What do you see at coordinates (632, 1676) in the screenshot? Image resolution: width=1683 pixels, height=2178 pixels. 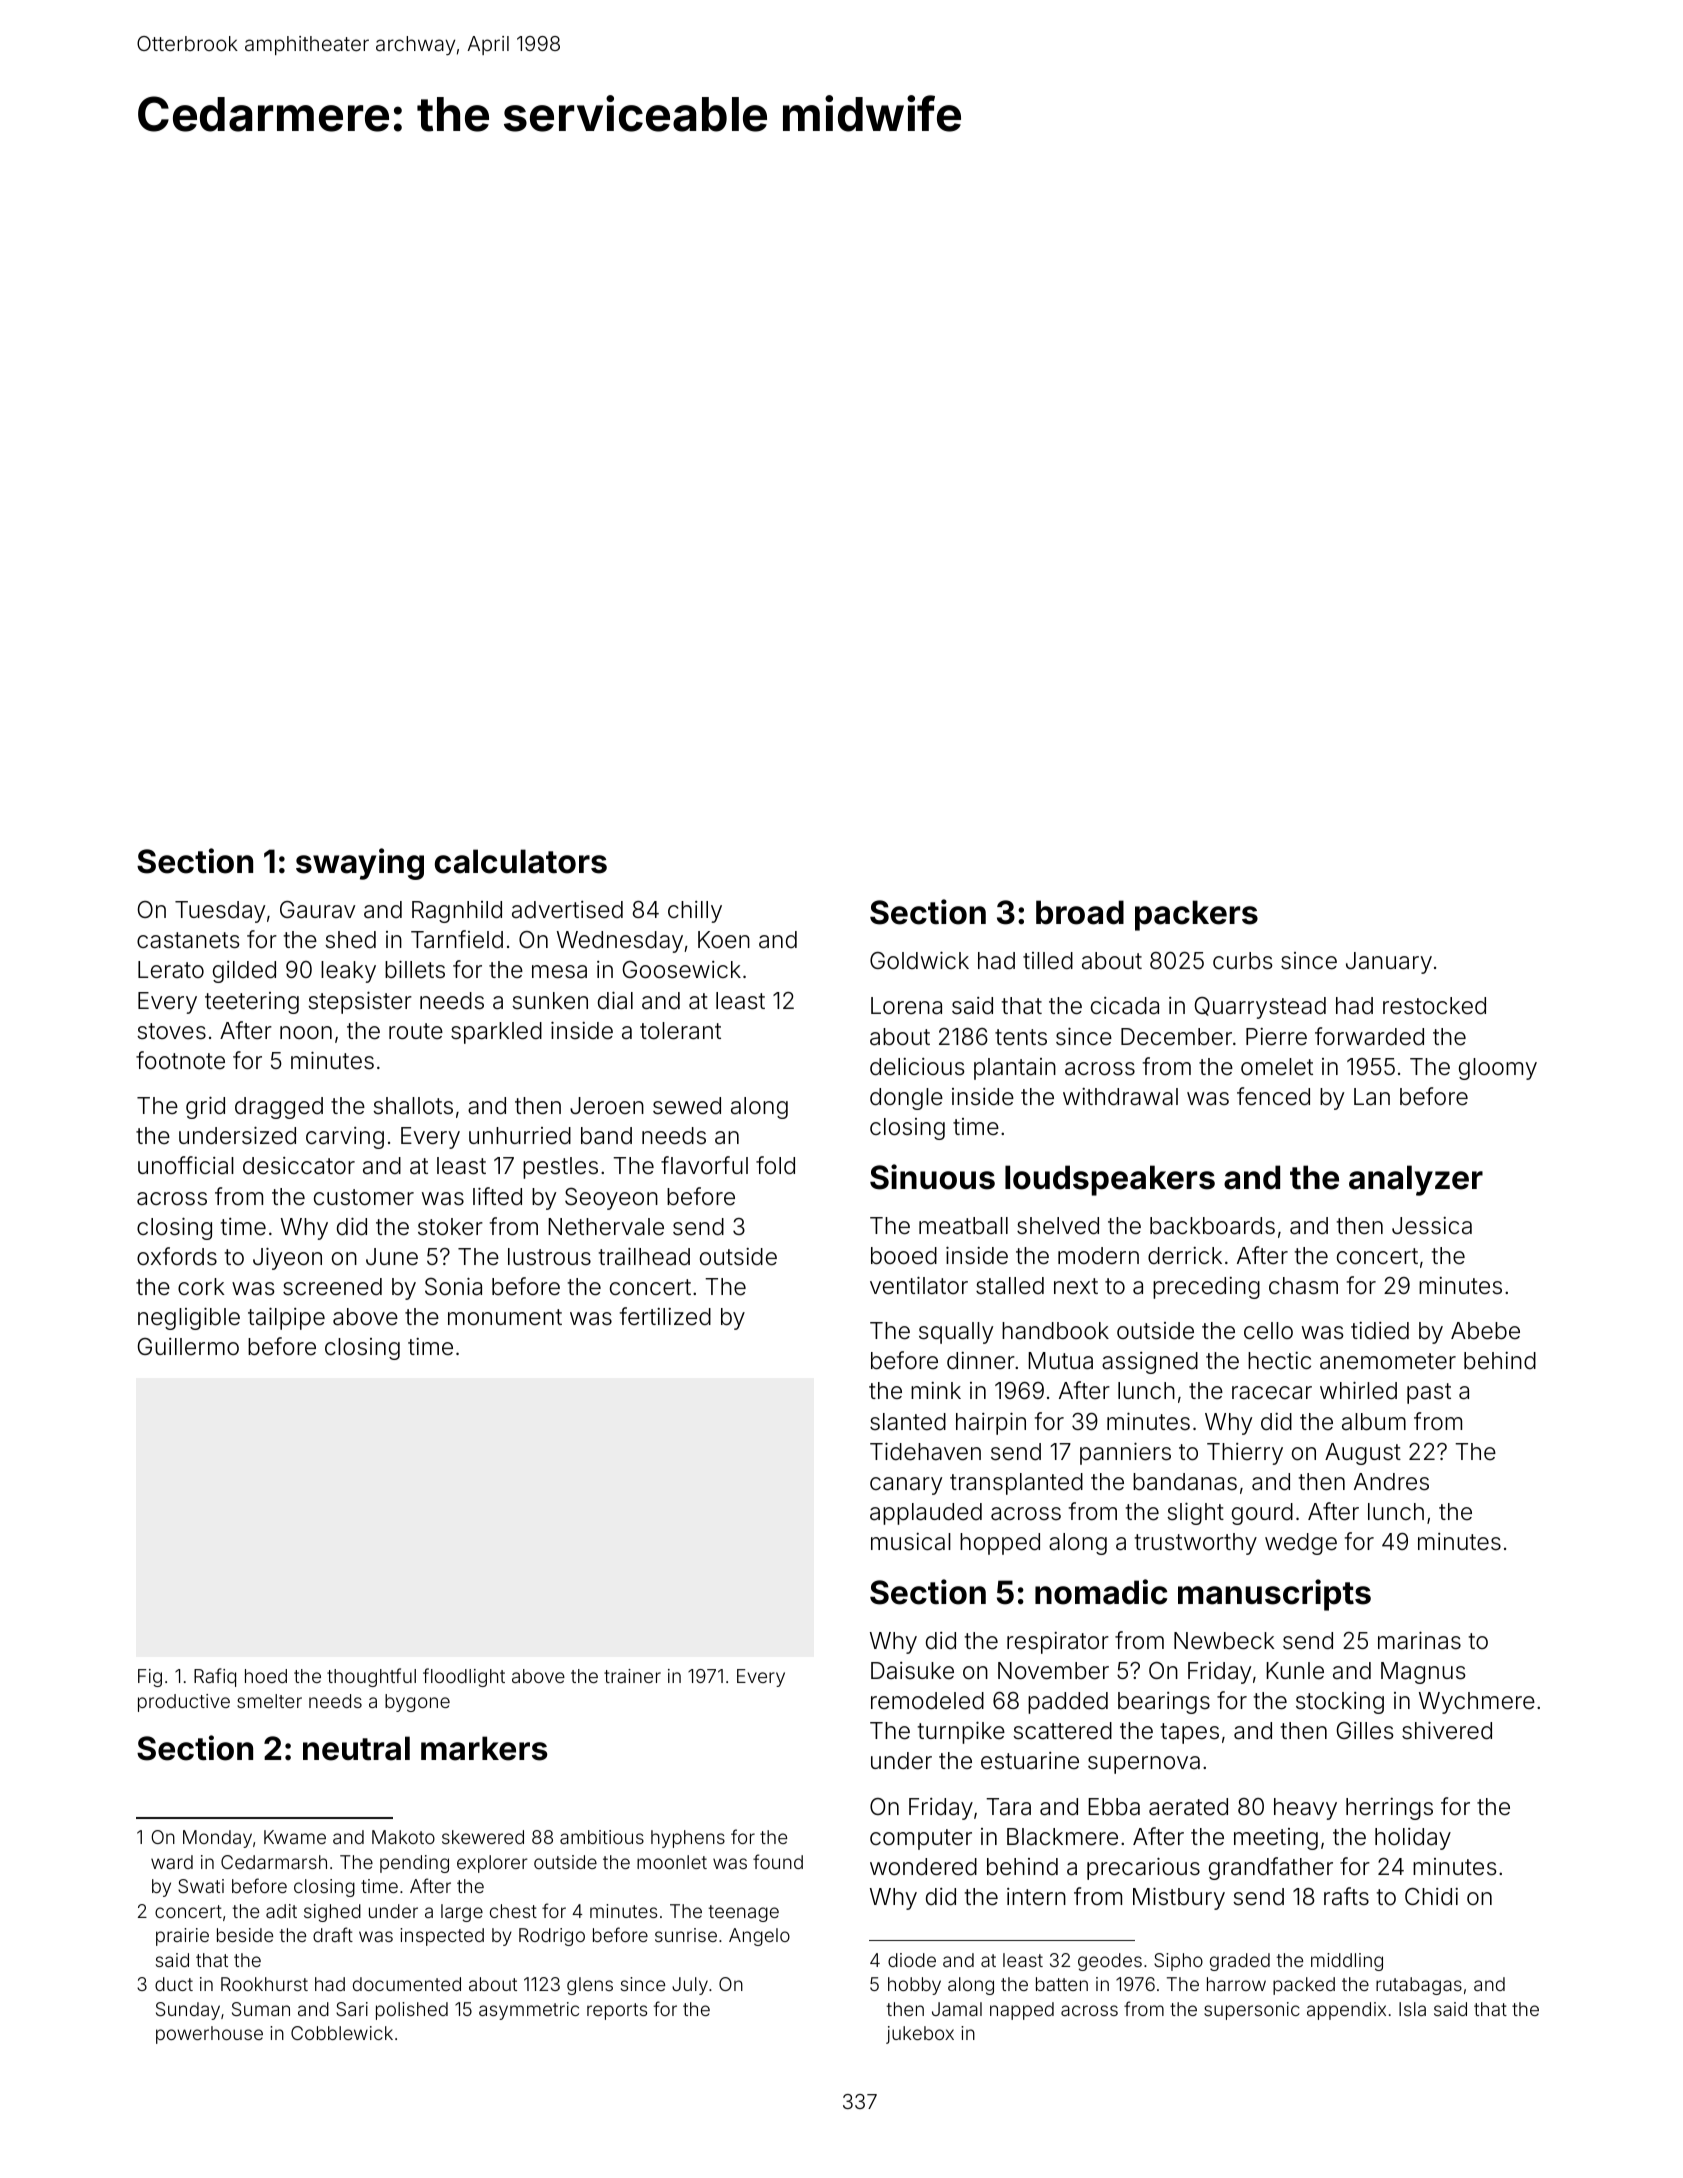 I see `trainer` at bounding box center [632, 1676].
